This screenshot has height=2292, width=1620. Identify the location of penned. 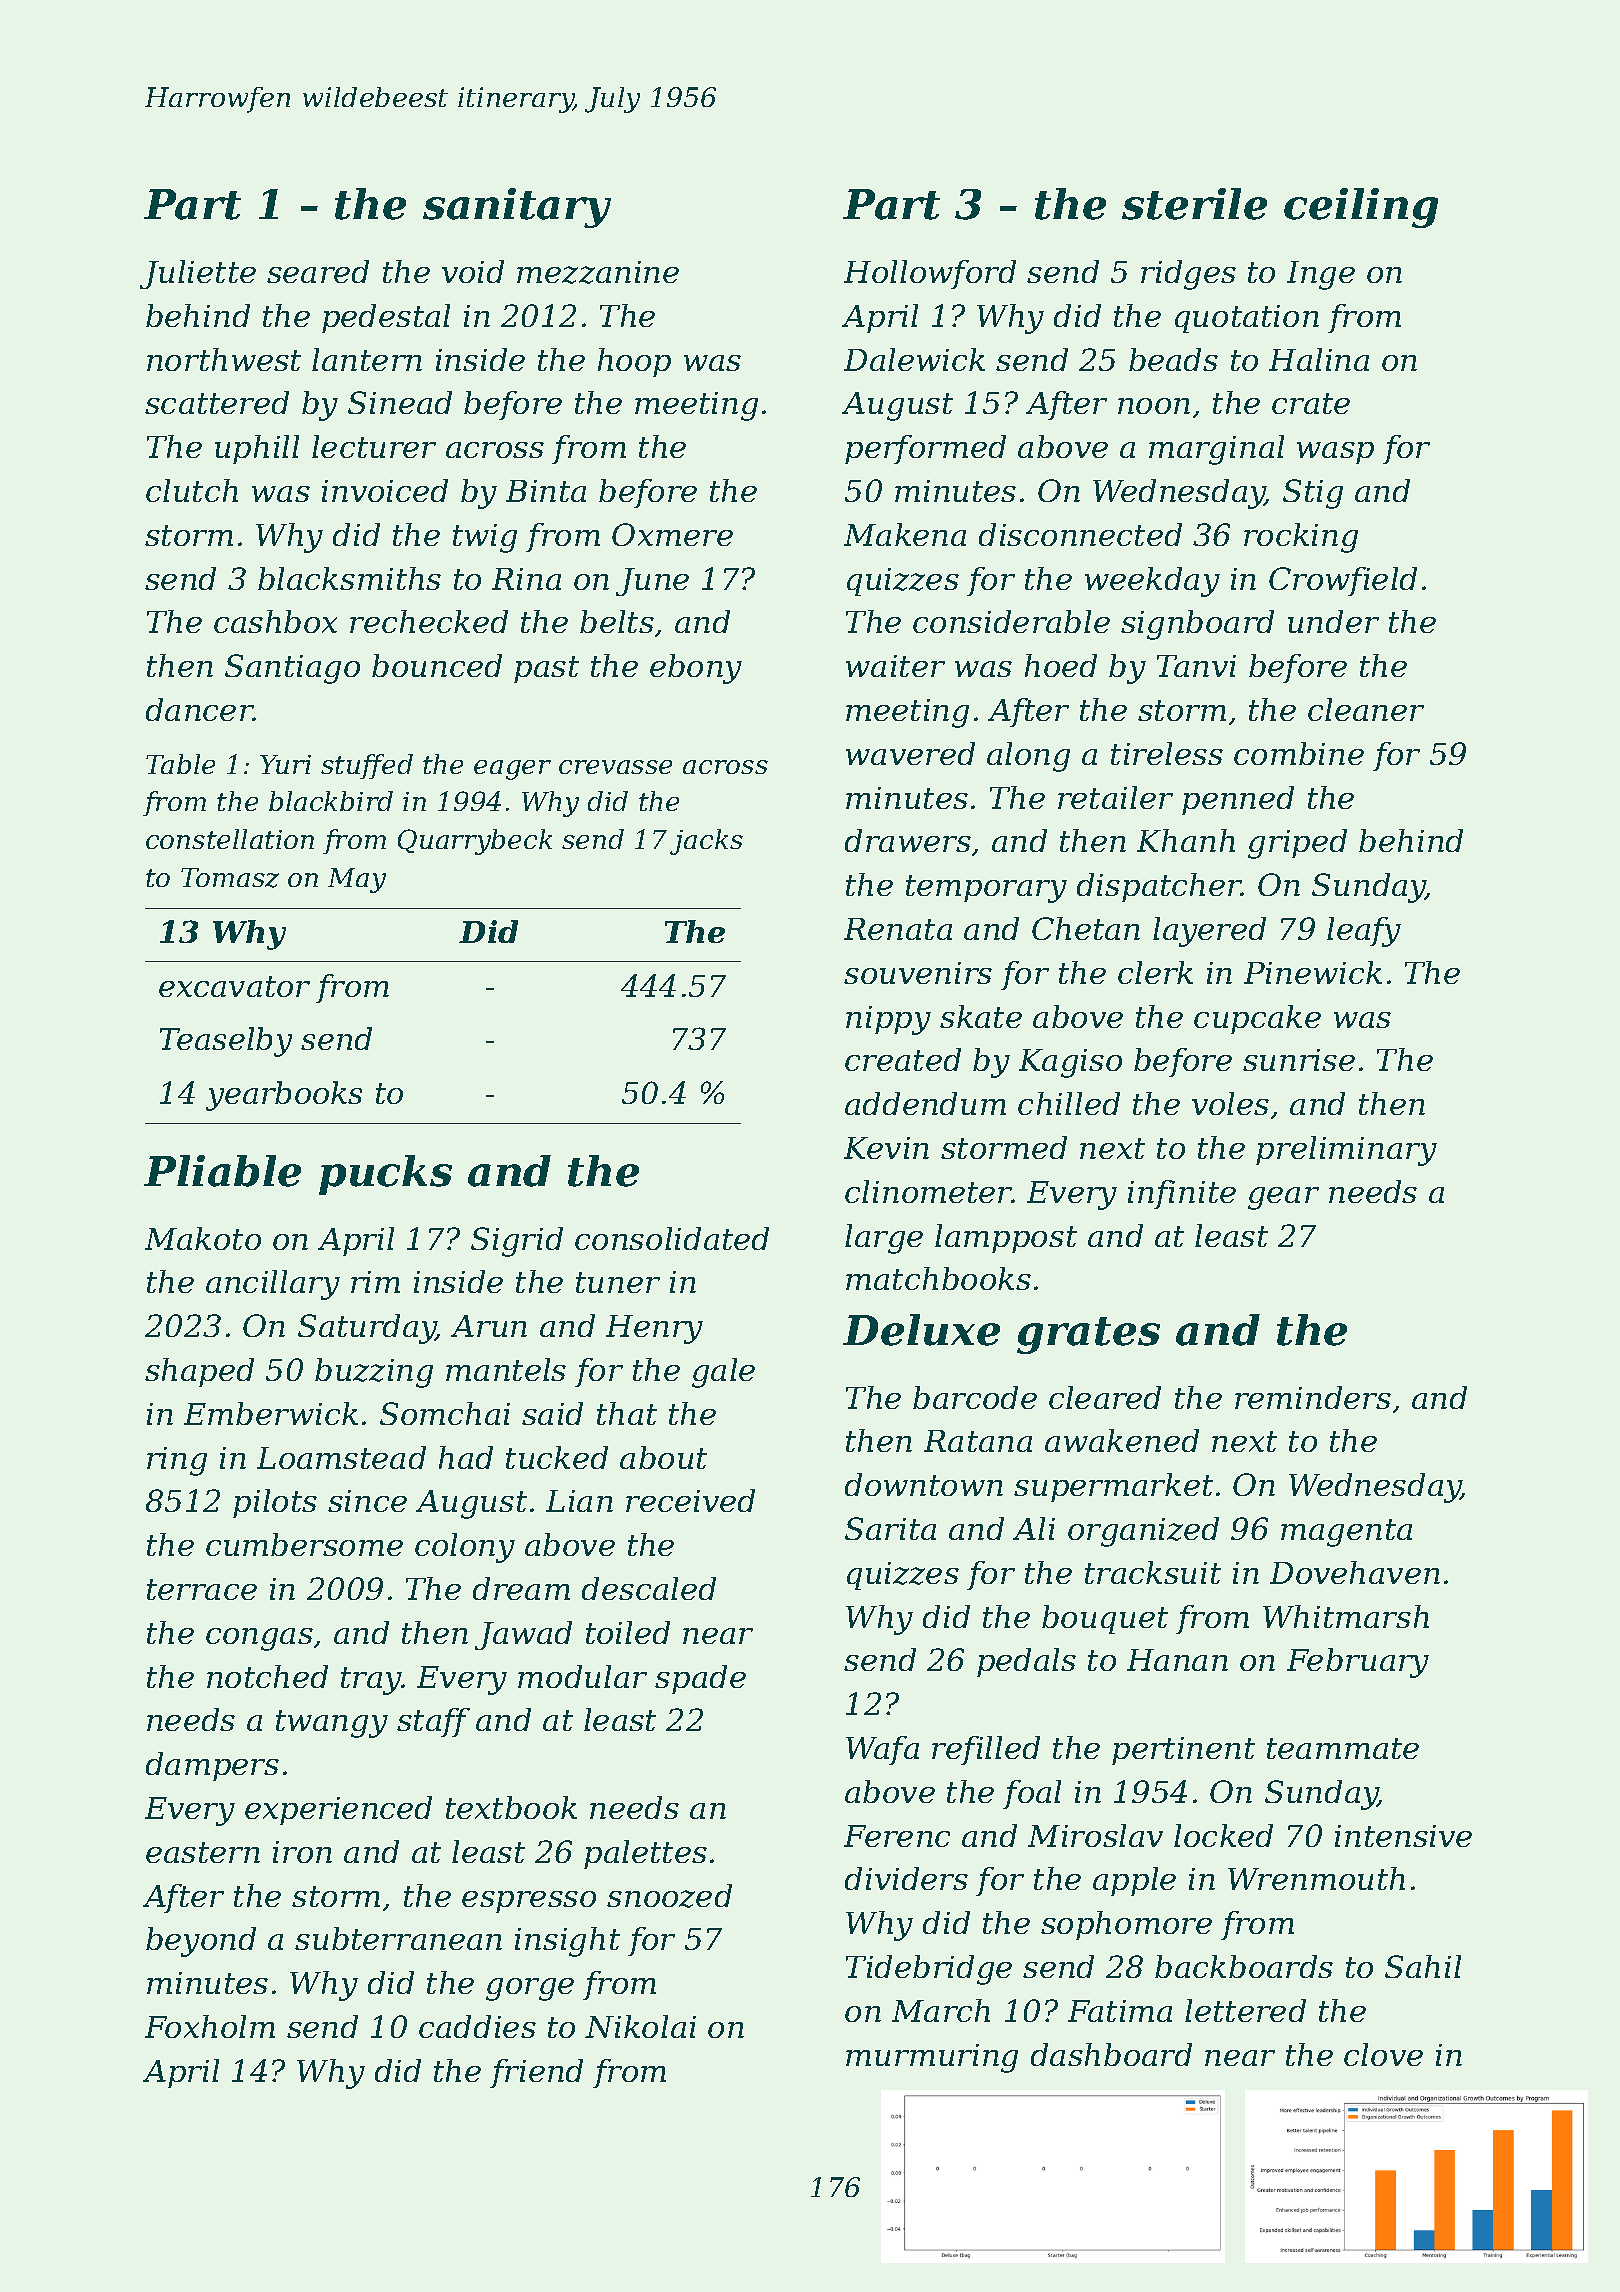
(1238, 800).
